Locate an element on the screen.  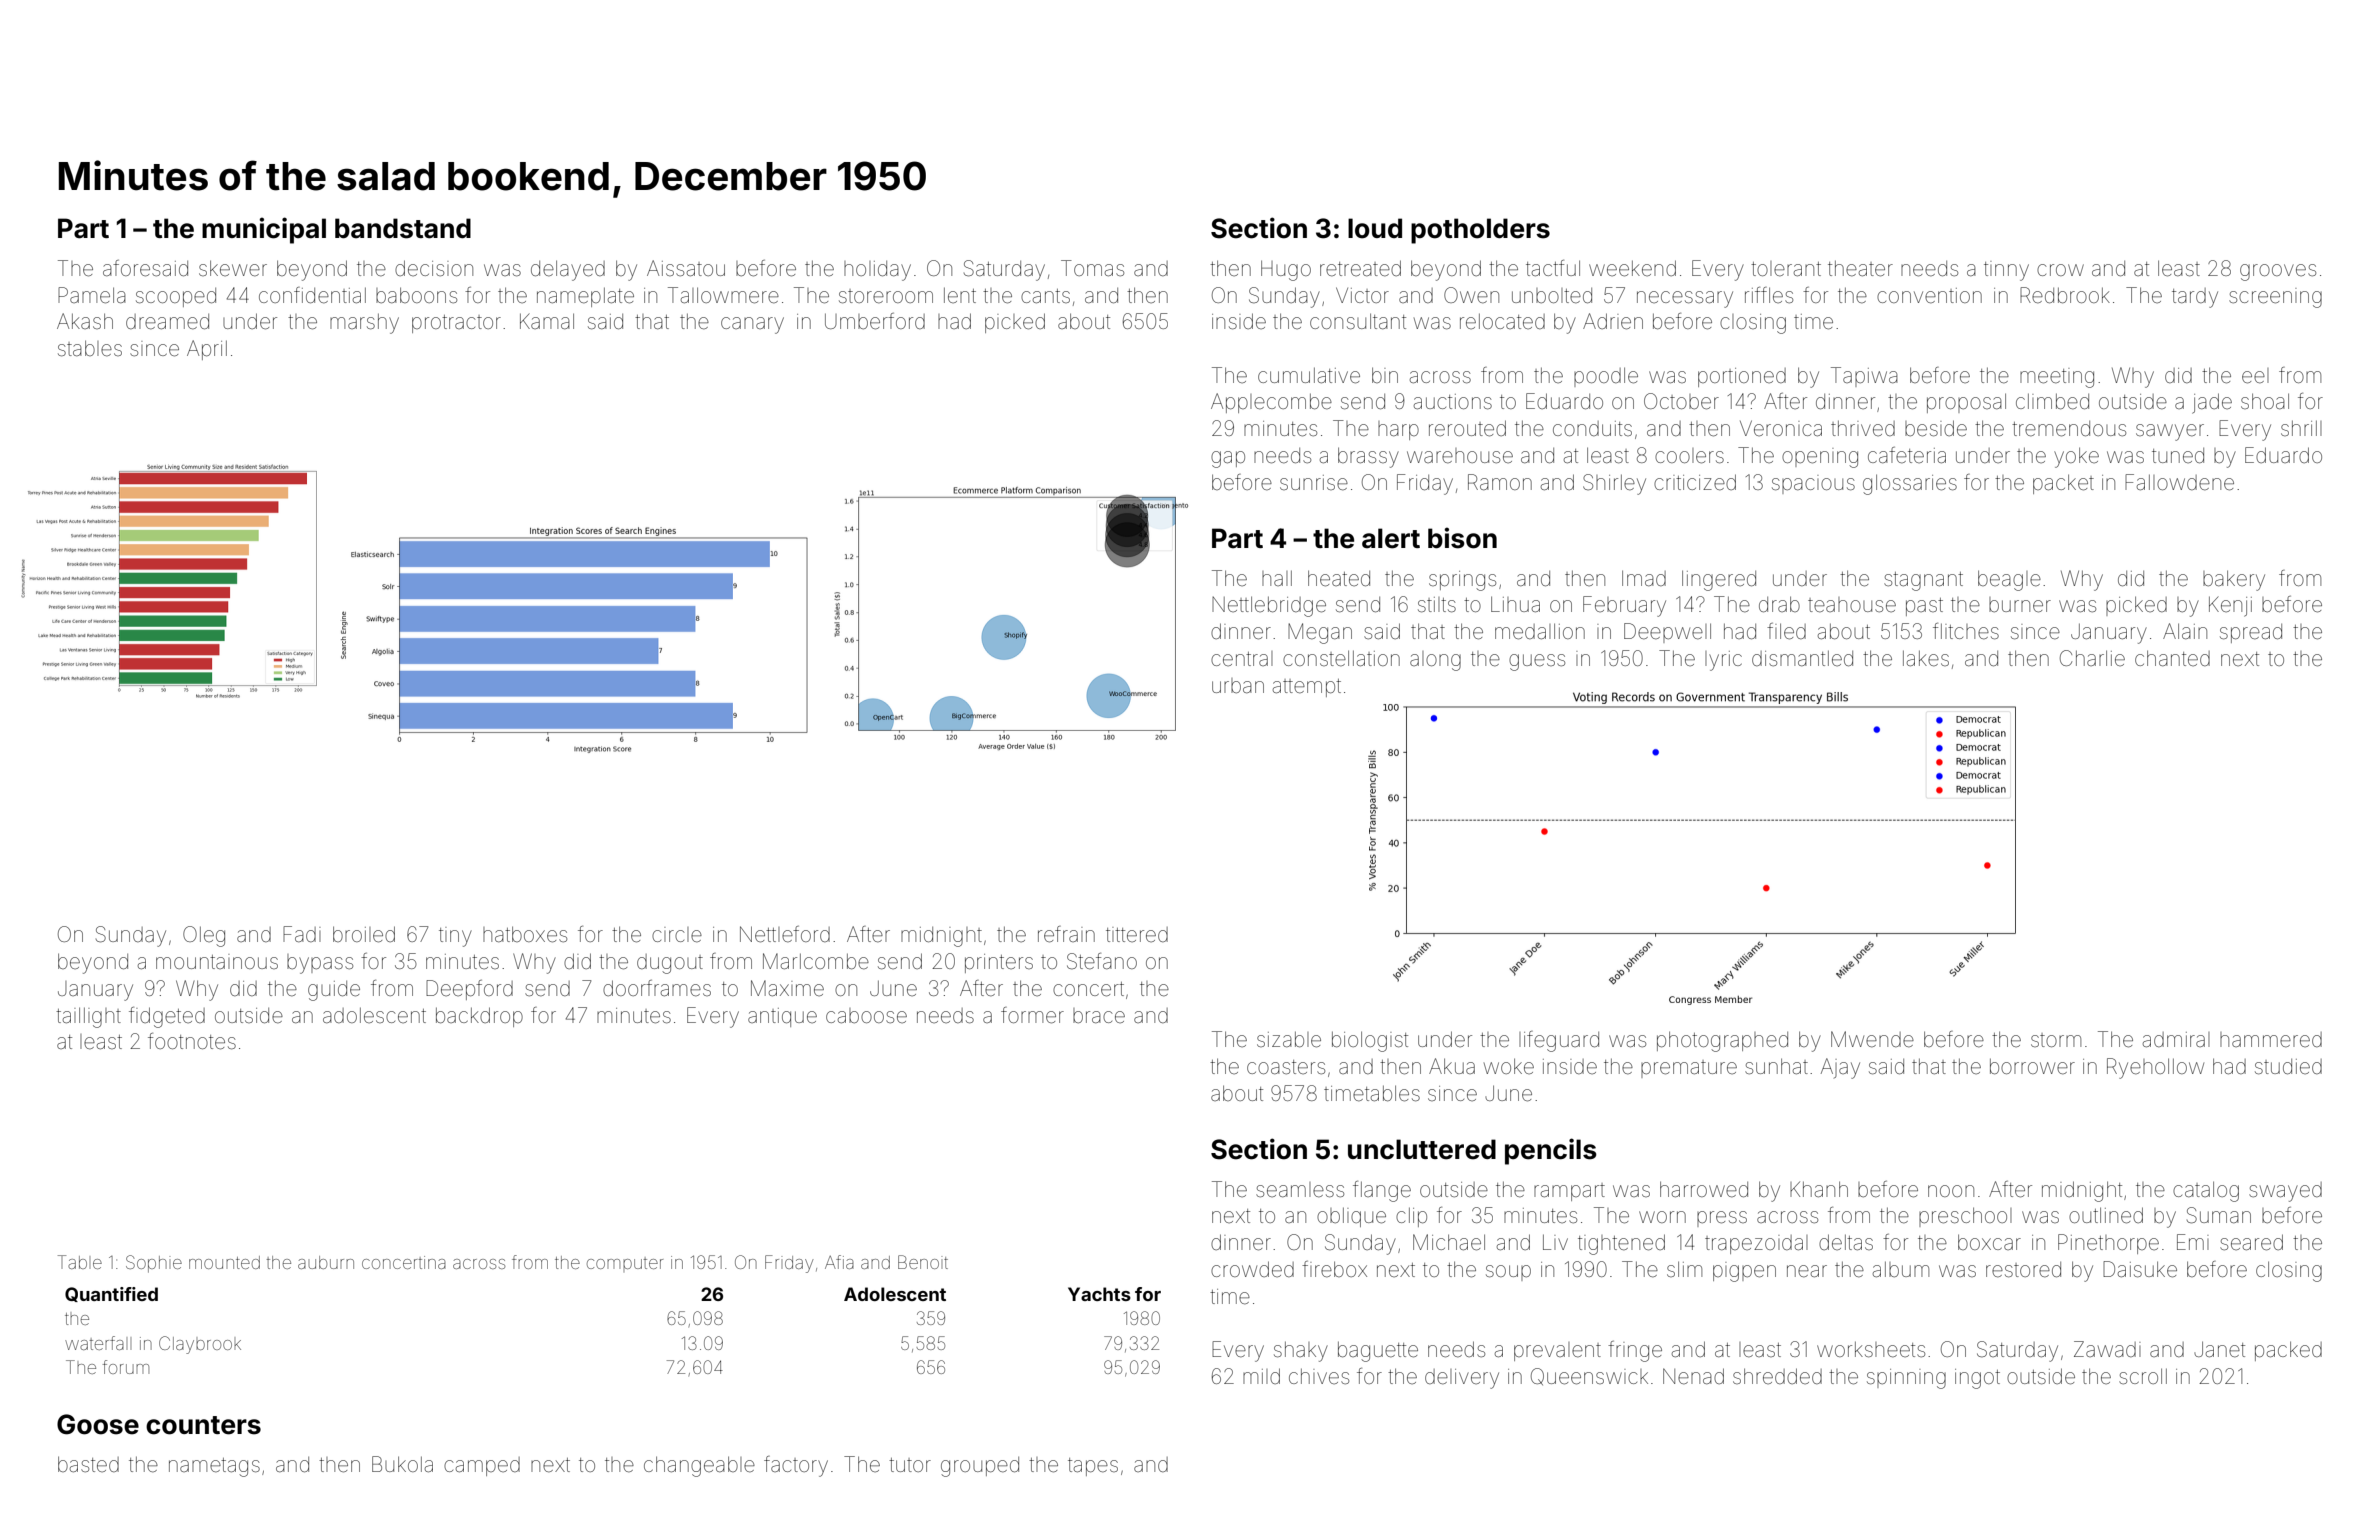
Akua is located at coordinates (1452, 1066).
